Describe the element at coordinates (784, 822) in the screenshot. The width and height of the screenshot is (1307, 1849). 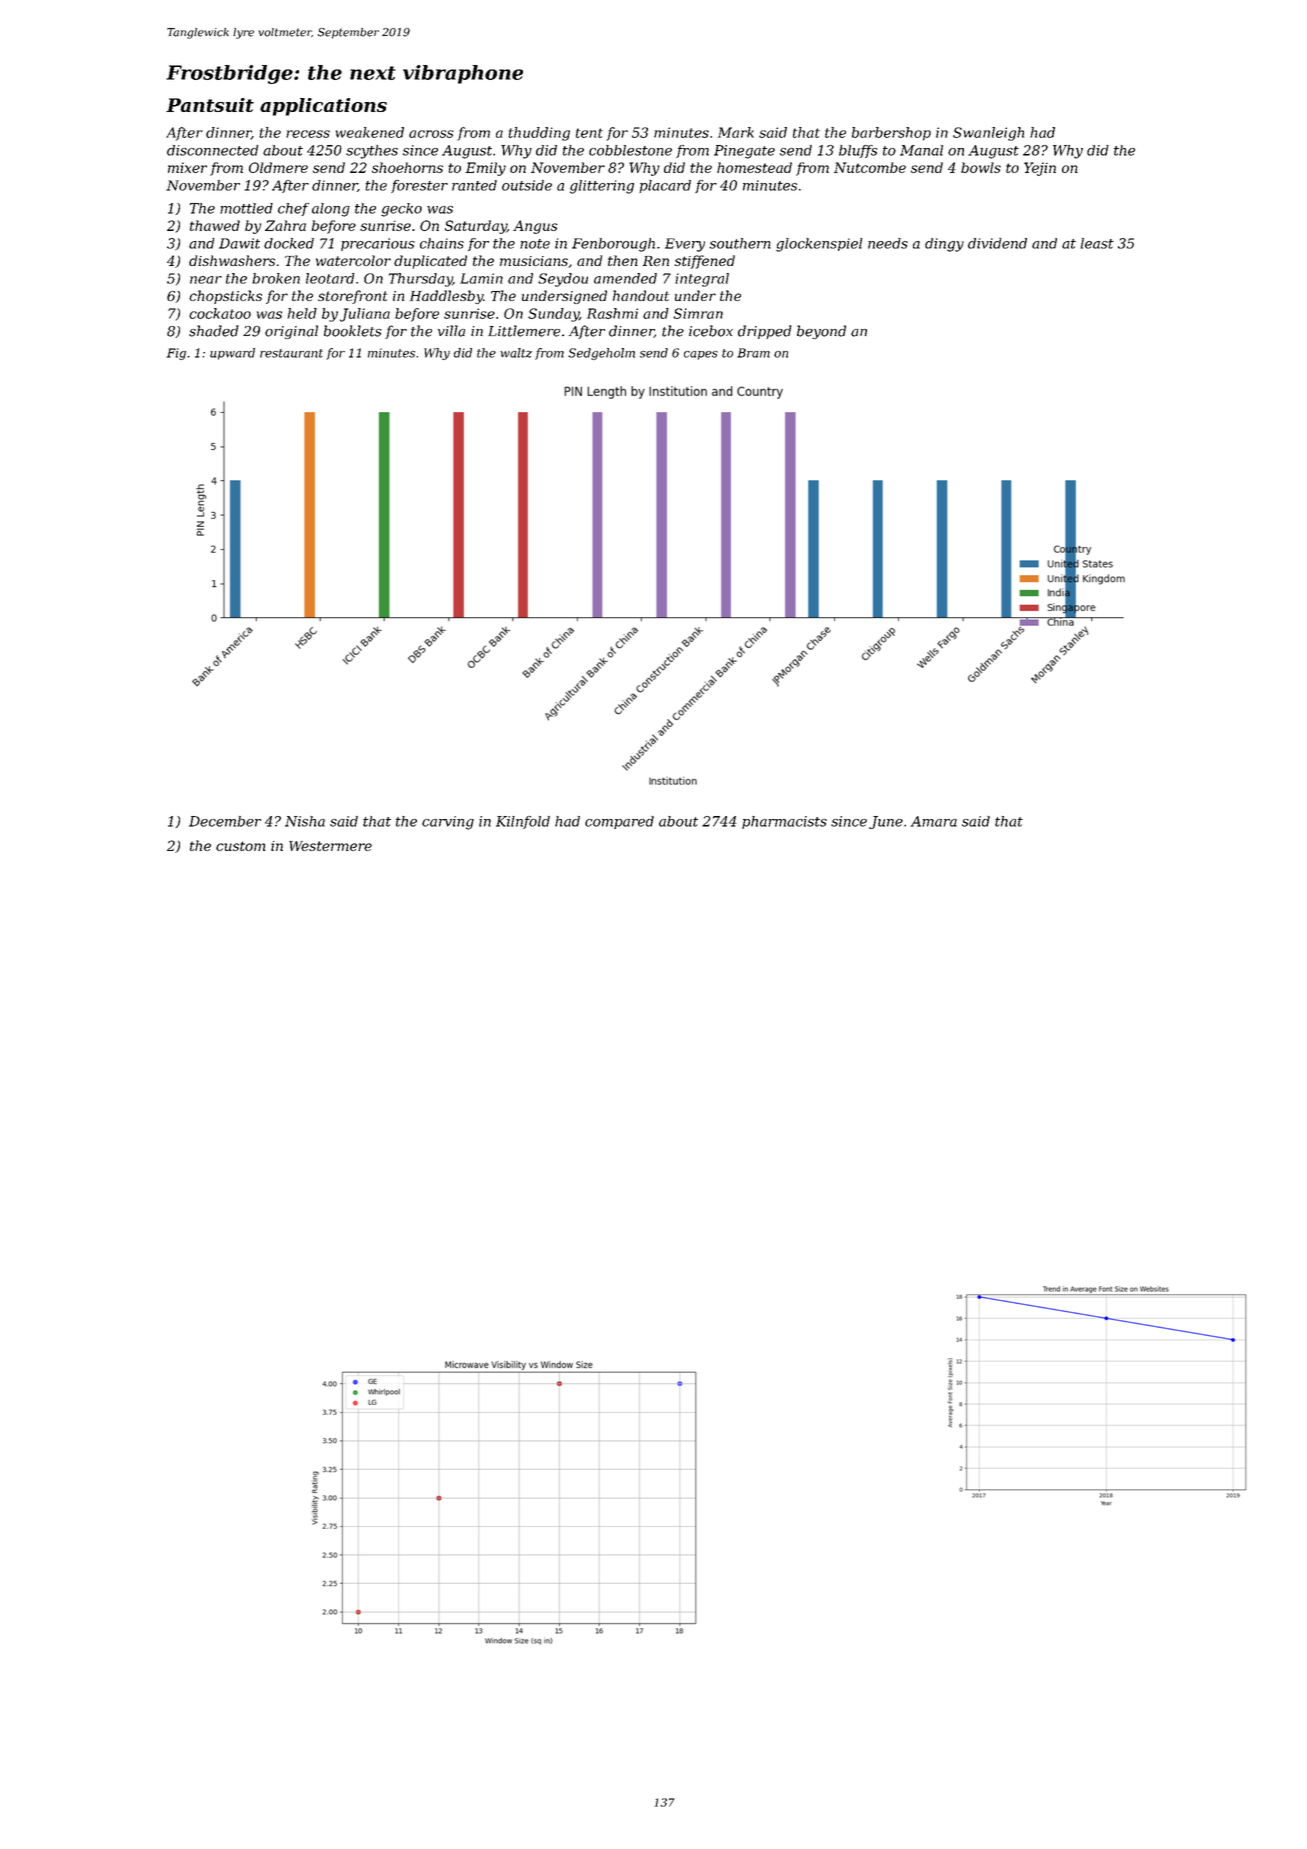
I see `pharmacists` at that location.
